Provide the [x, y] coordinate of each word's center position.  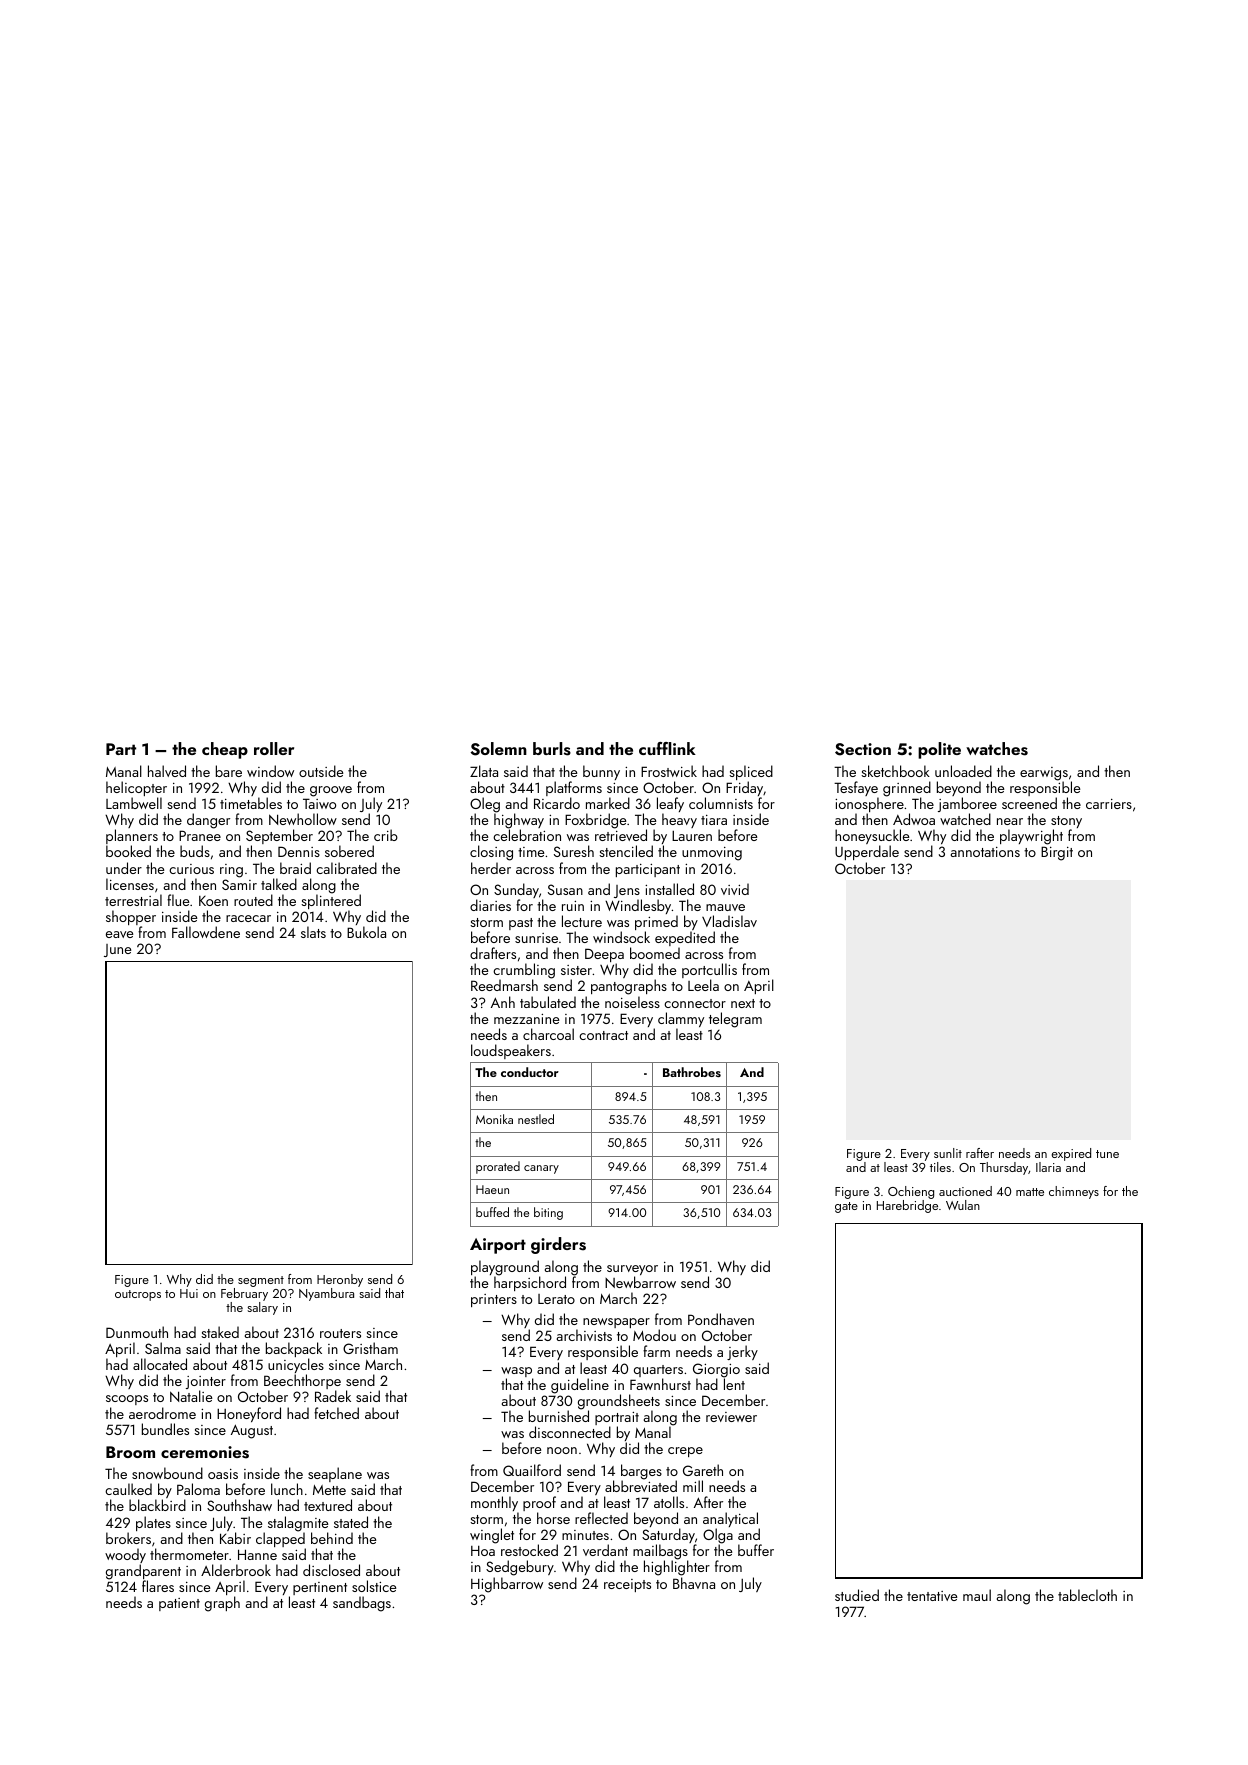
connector [695, 1003]
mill [693, 1486]
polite [939, 750]
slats [313, 932]
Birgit [1057, 853]
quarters [658, 1371]
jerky [742, 1352]
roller [274, 748]
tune [1107, 1154]
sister [576, 970]
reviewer [731, 1417]
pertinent [320, 1588]
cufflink [667, 748]
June [117, 950]
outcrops [138, 1295]
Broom [130, 1452]
